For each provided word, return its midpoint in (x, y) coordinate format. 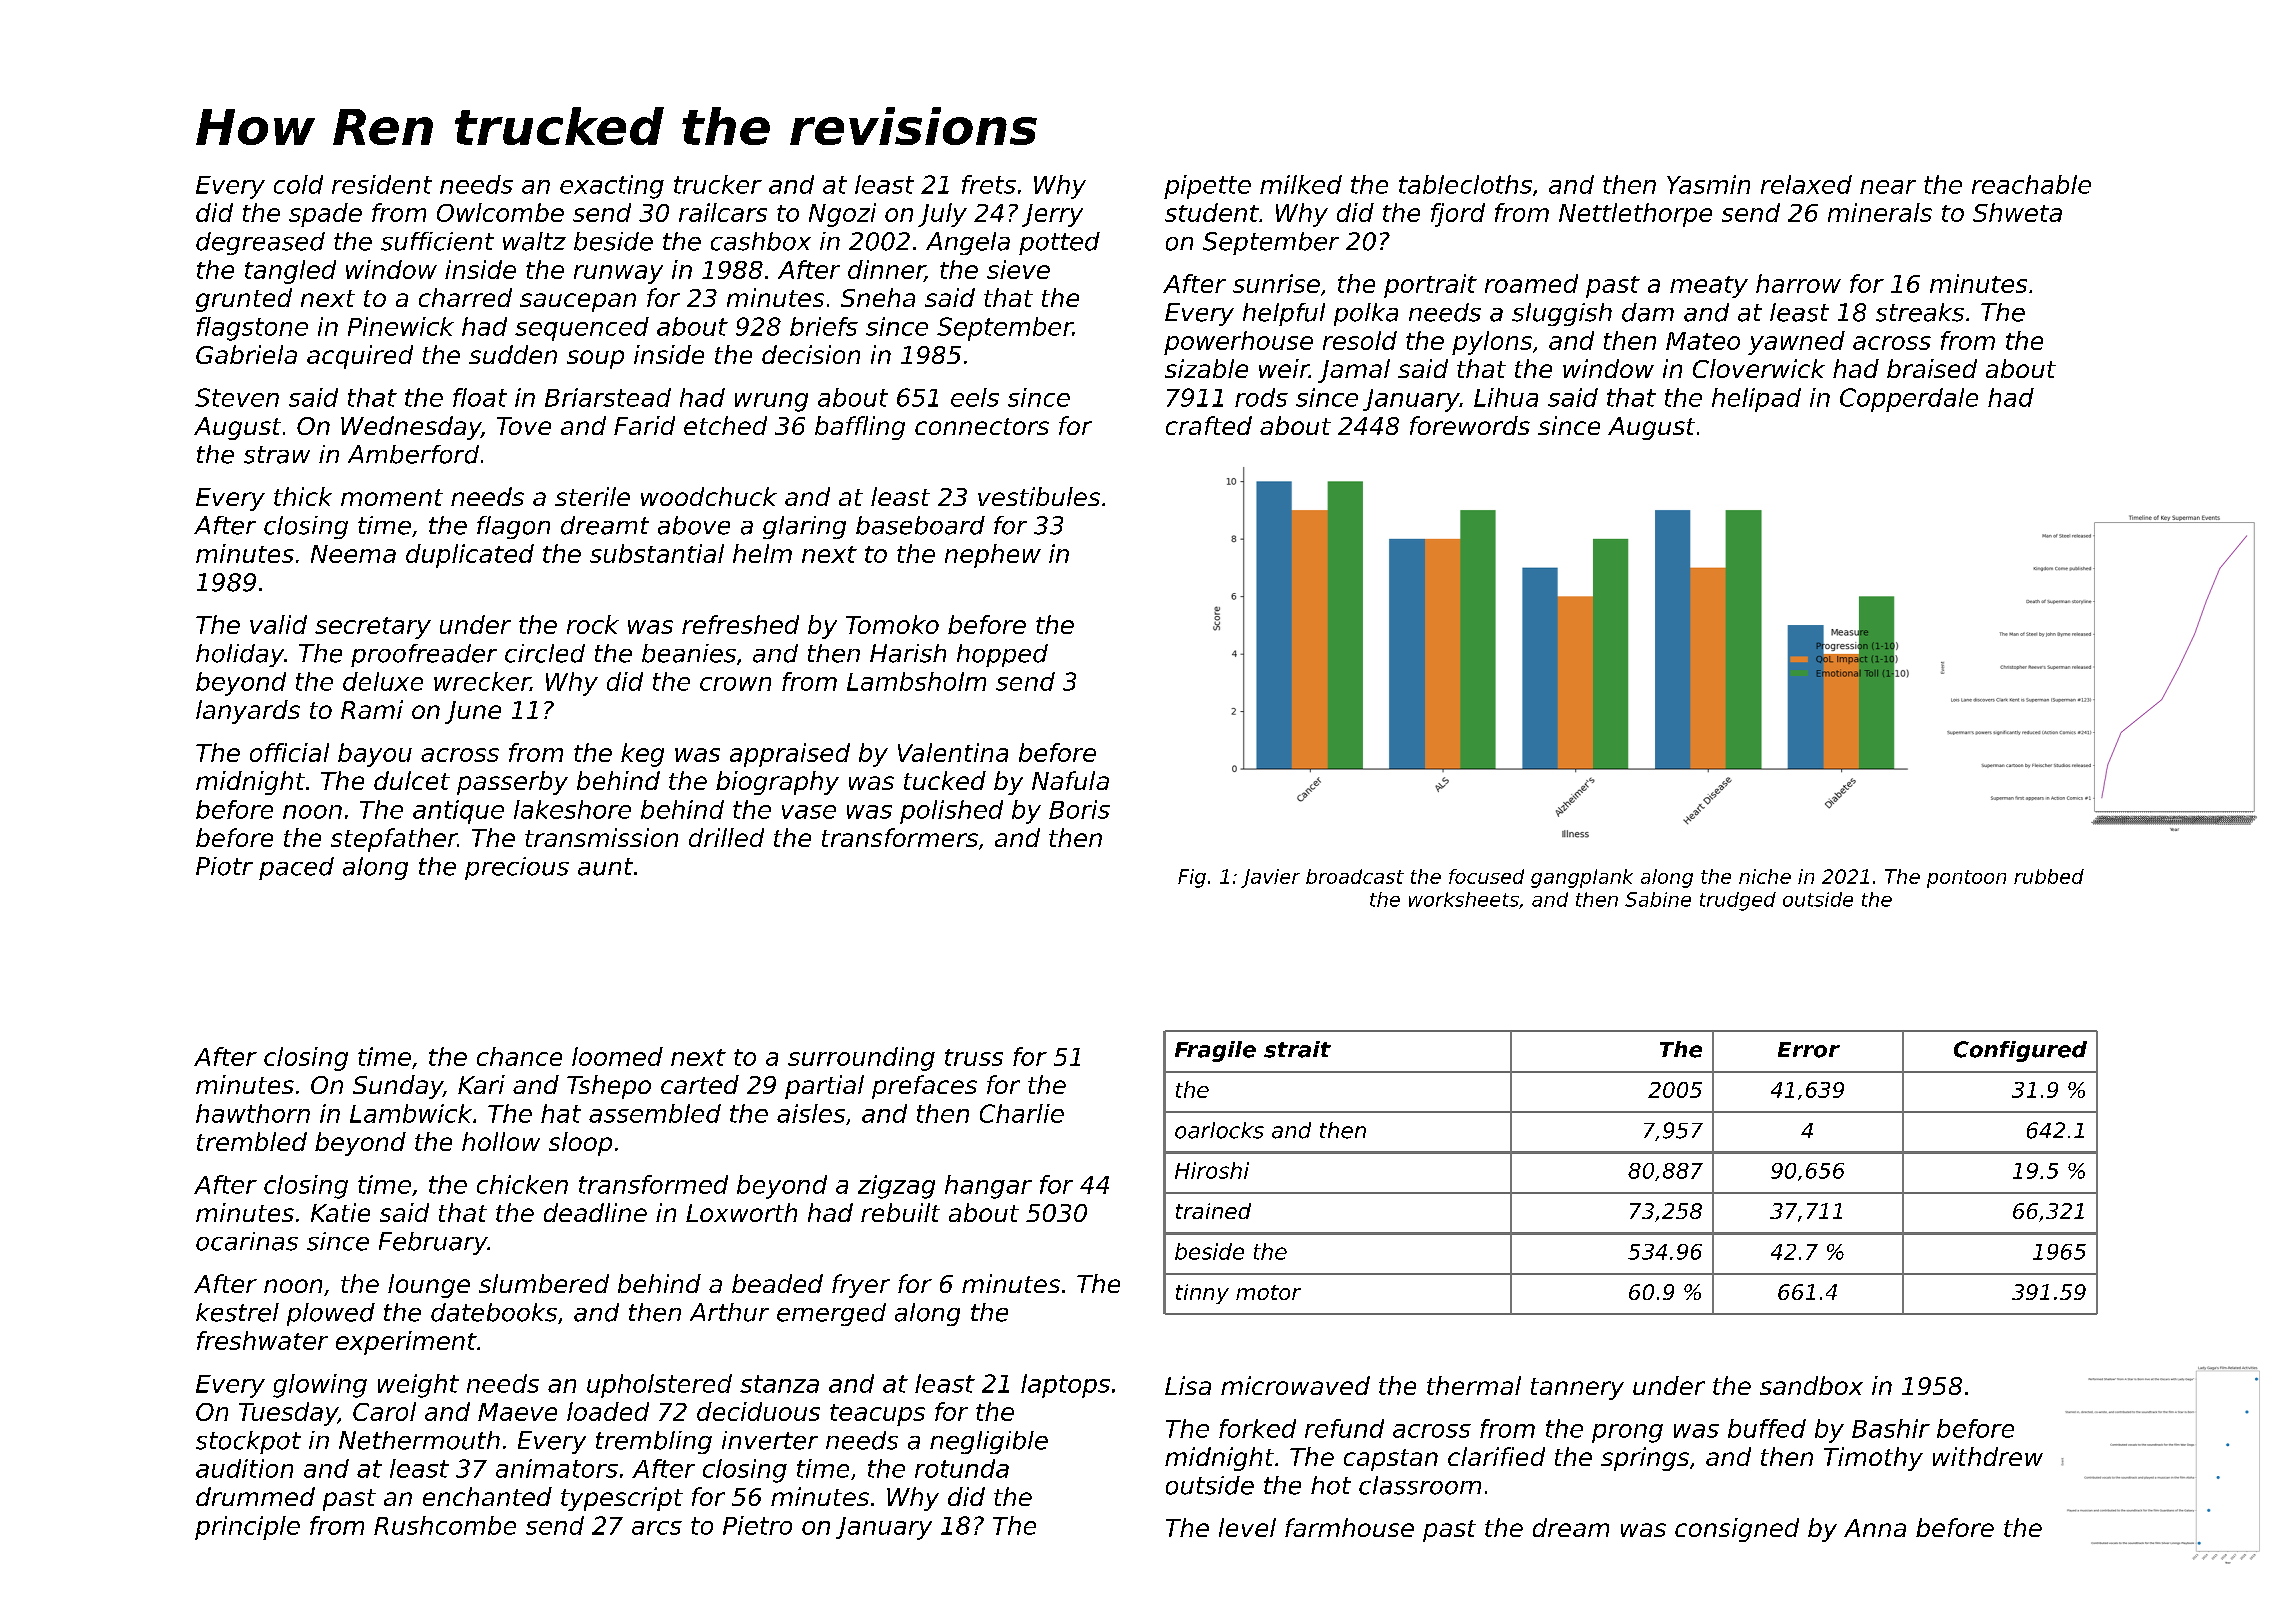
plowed (331, 1314)
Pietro (757, 1525)
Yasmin (1708, 184)
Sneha (878, 297)
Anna (1875, 1528)
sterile (592, 496)
